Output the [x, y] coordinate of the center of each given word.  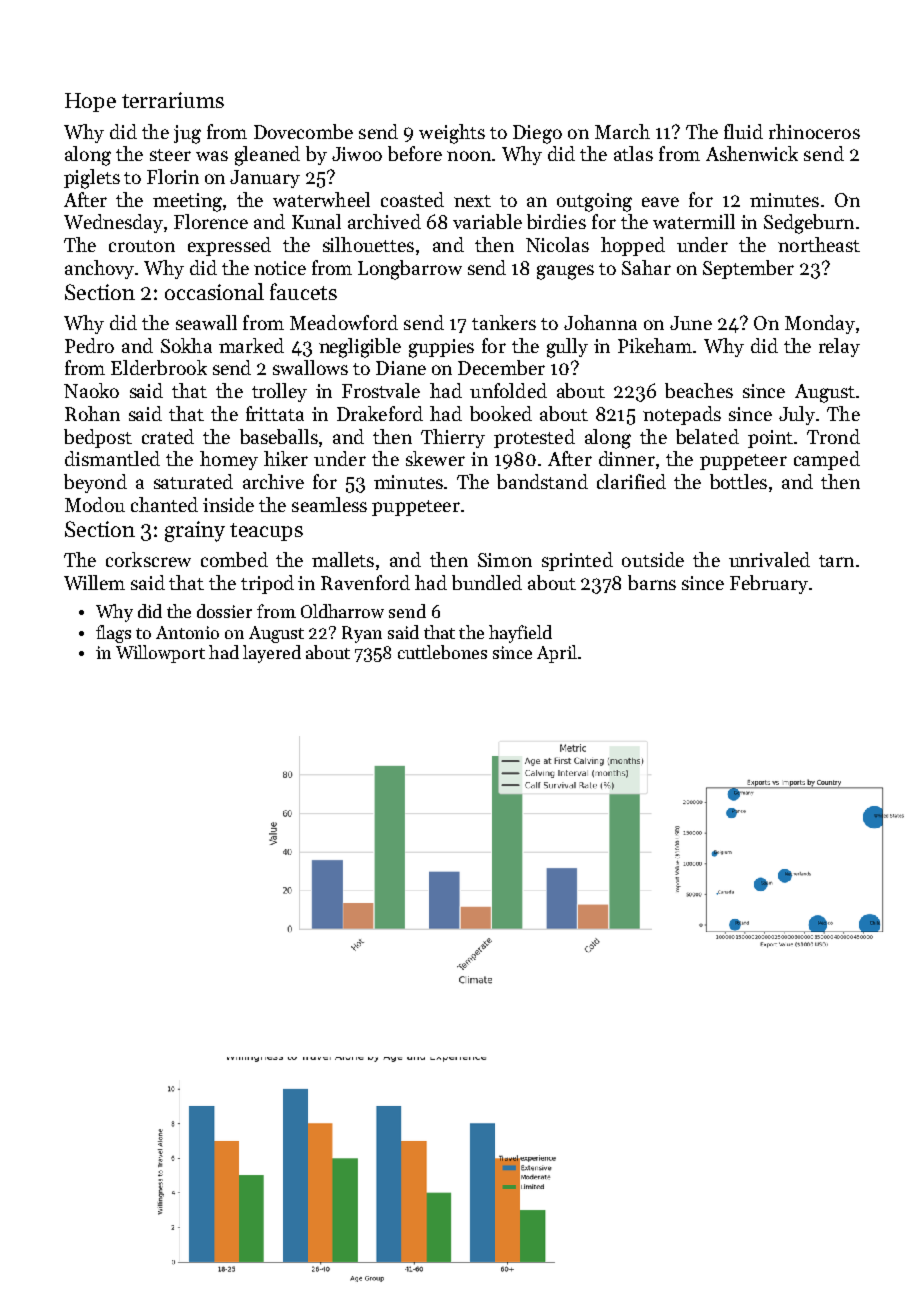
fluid [743, 131]
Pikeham [655, 345]
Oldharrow [342, 611]
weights [452, 134]
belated [707, 436]
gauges [565, 272]
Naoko [91, 390]
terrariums [173, 100]
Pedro [89, 345]
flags [113, 634]
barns [652, 582]
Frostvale [381, 390]
